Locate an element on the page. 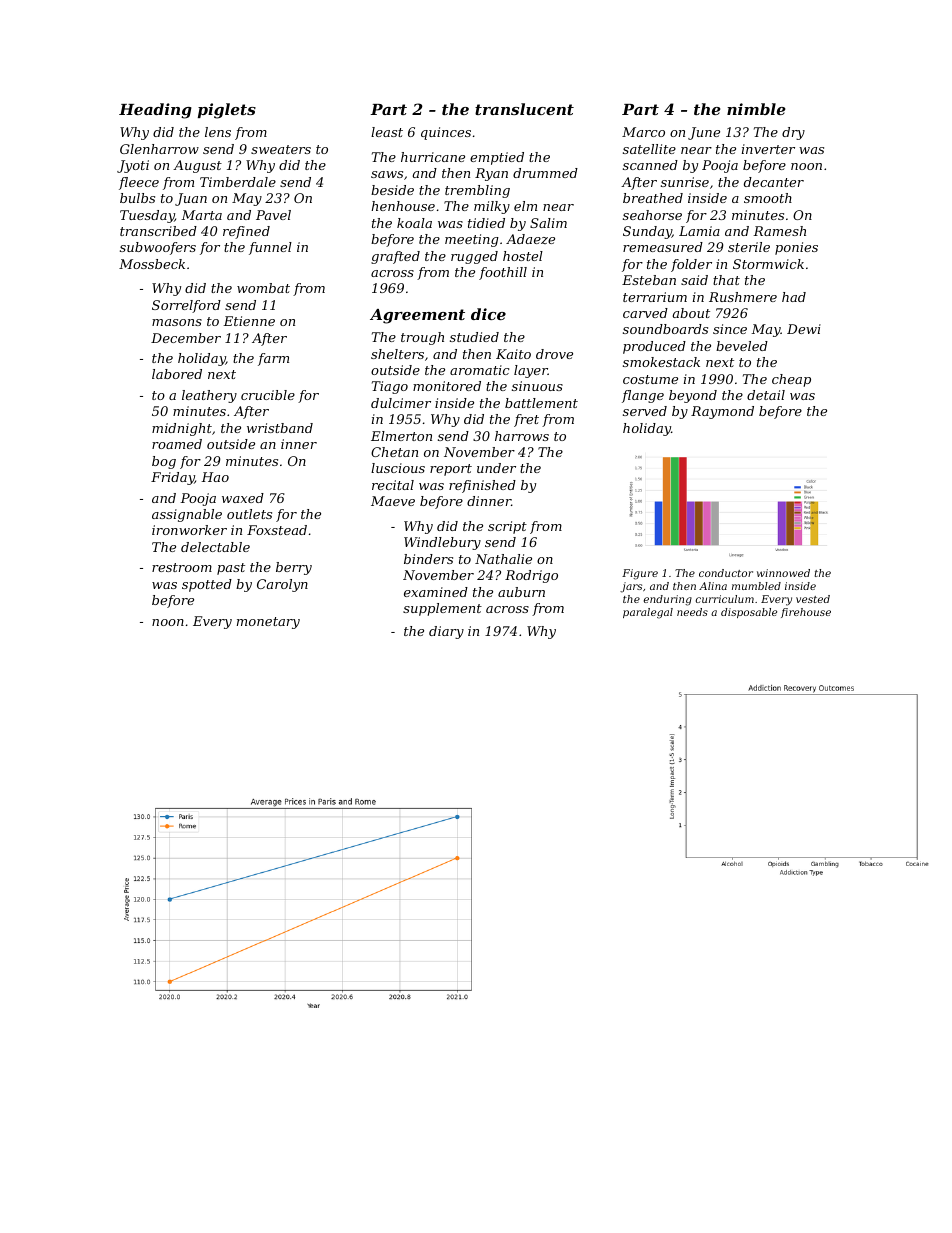 This document has width=952, height=1233. translucent is located at coordinates (524, 109).
